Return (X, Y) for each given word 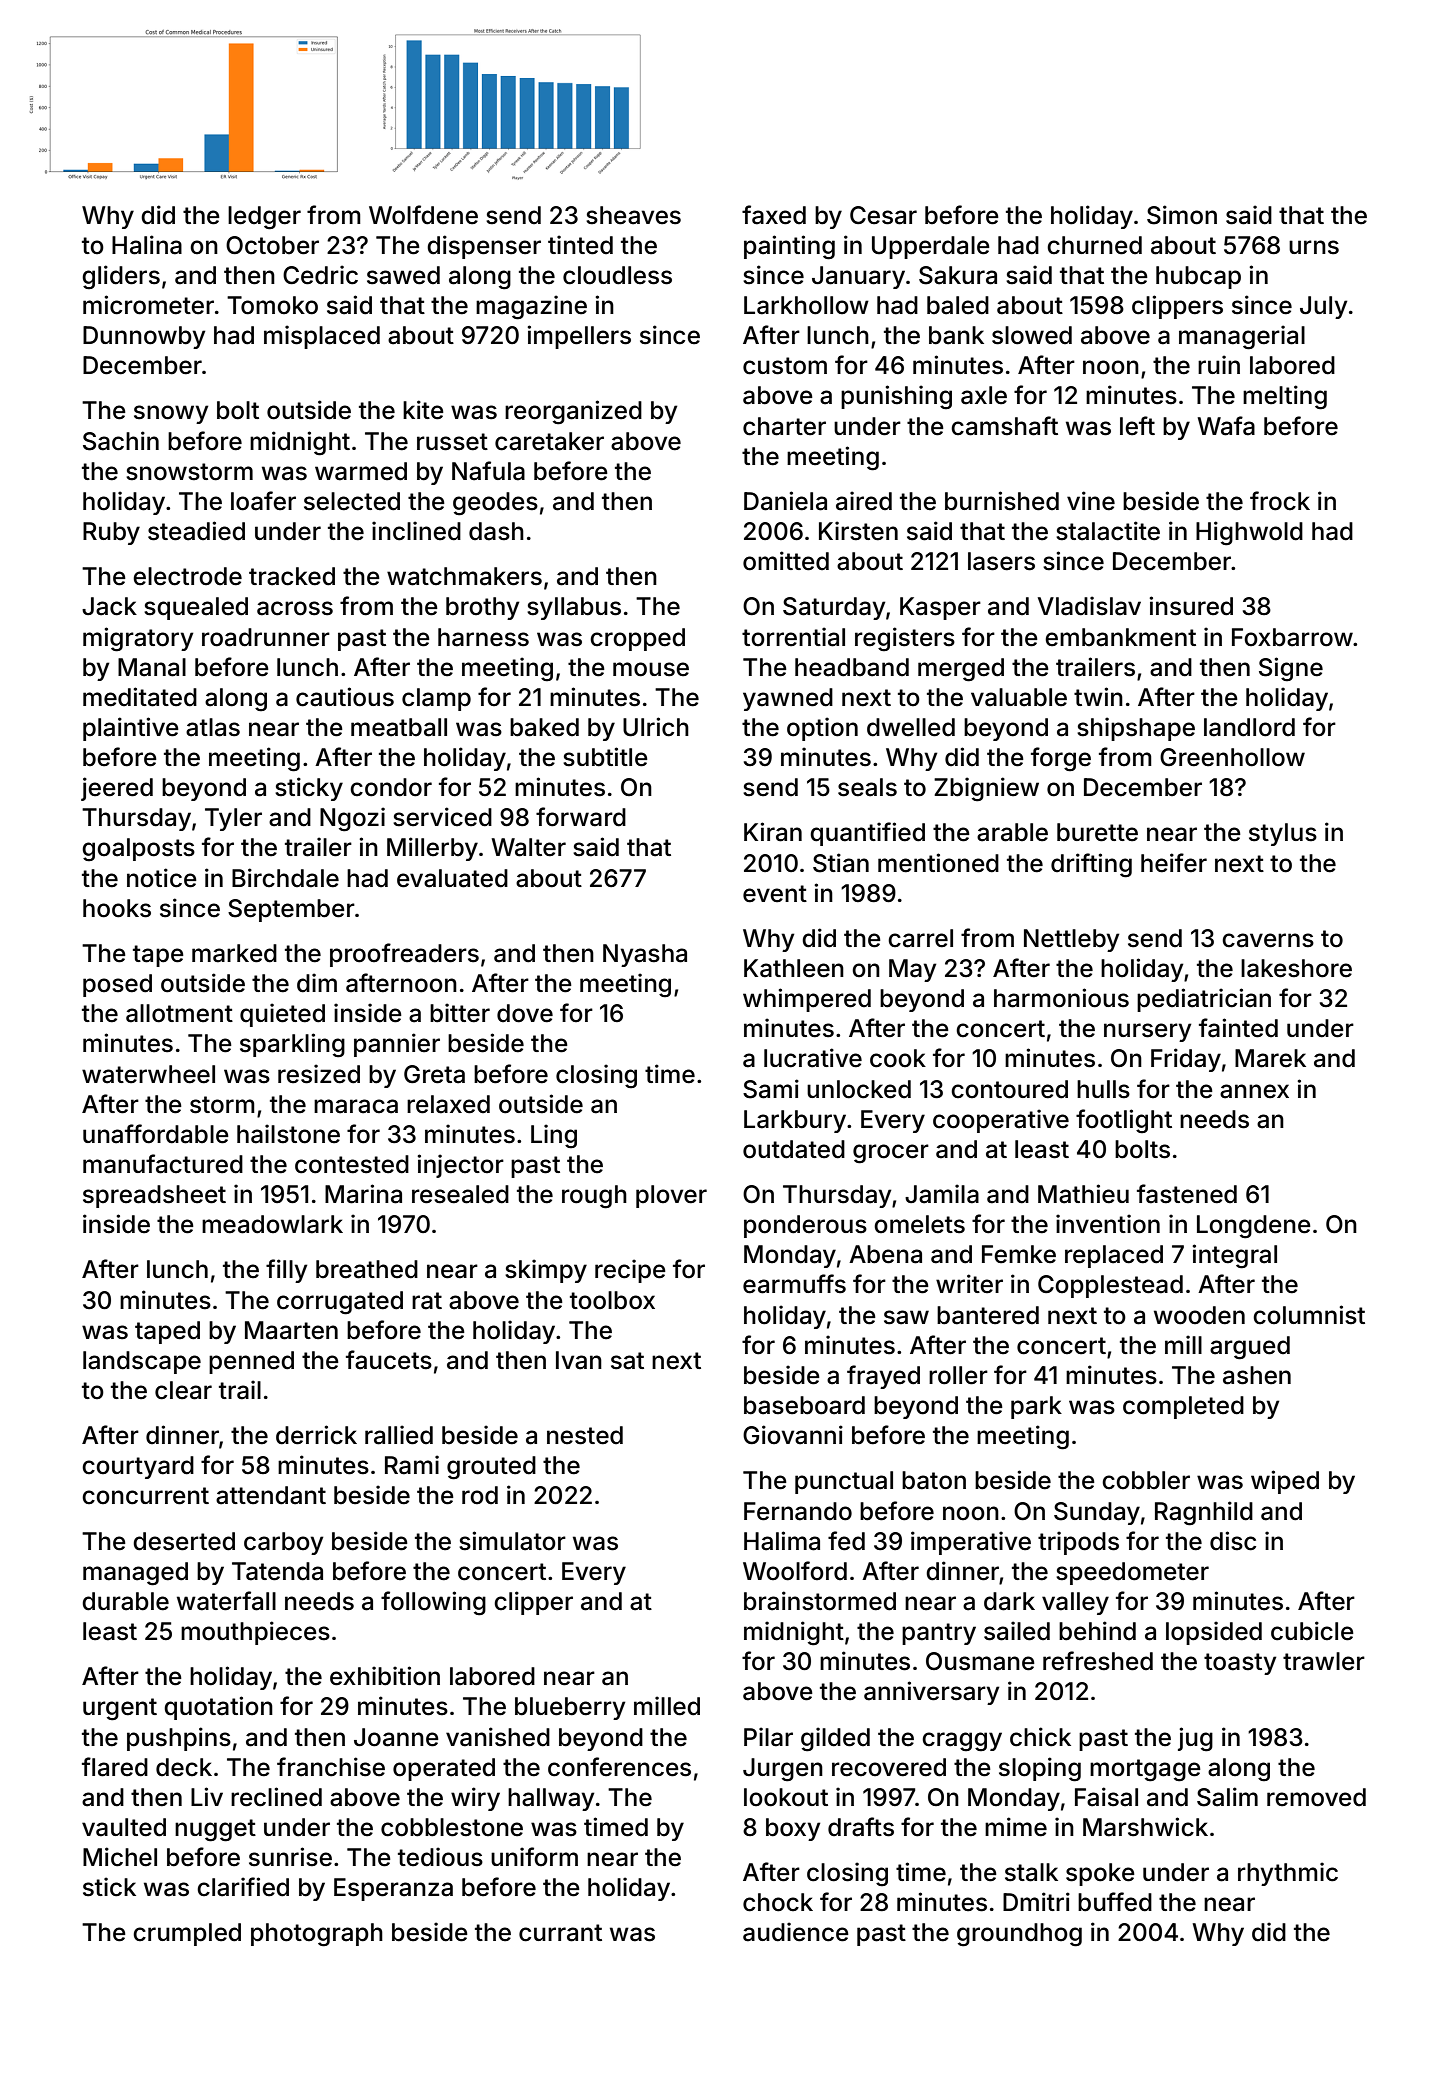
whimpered (807, 1000)
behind (1097, 1631)
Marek (1270, 1058)
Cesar (883, 215)
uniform (534, 1857)
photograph (317, 1935)
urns (1314, 247)
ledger (264, 218)
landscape (142, 1362)
